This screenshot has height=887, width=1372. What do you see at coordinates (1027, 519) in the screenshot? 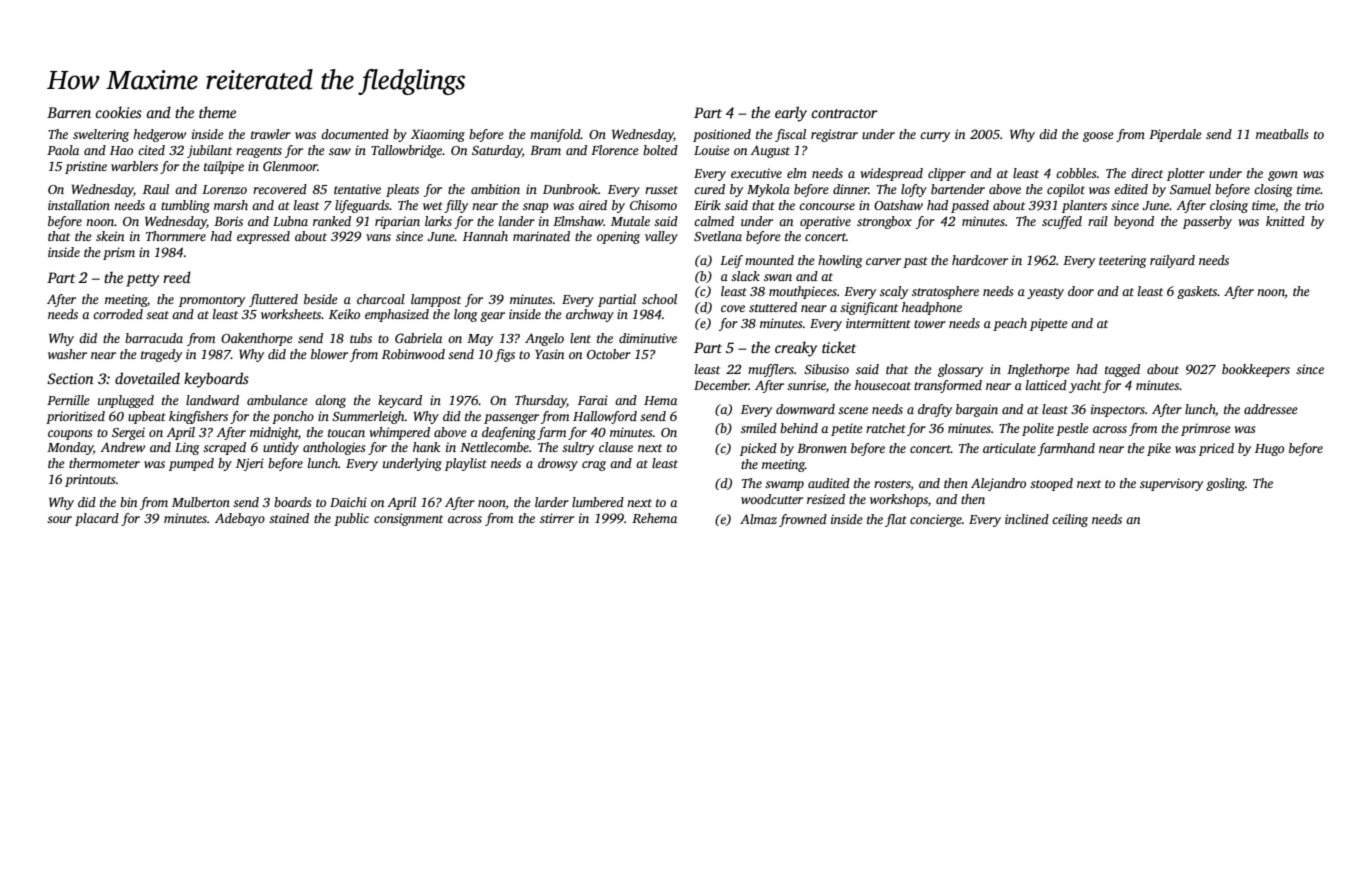
I see `inclined` at bounding box center [1027, 519].
